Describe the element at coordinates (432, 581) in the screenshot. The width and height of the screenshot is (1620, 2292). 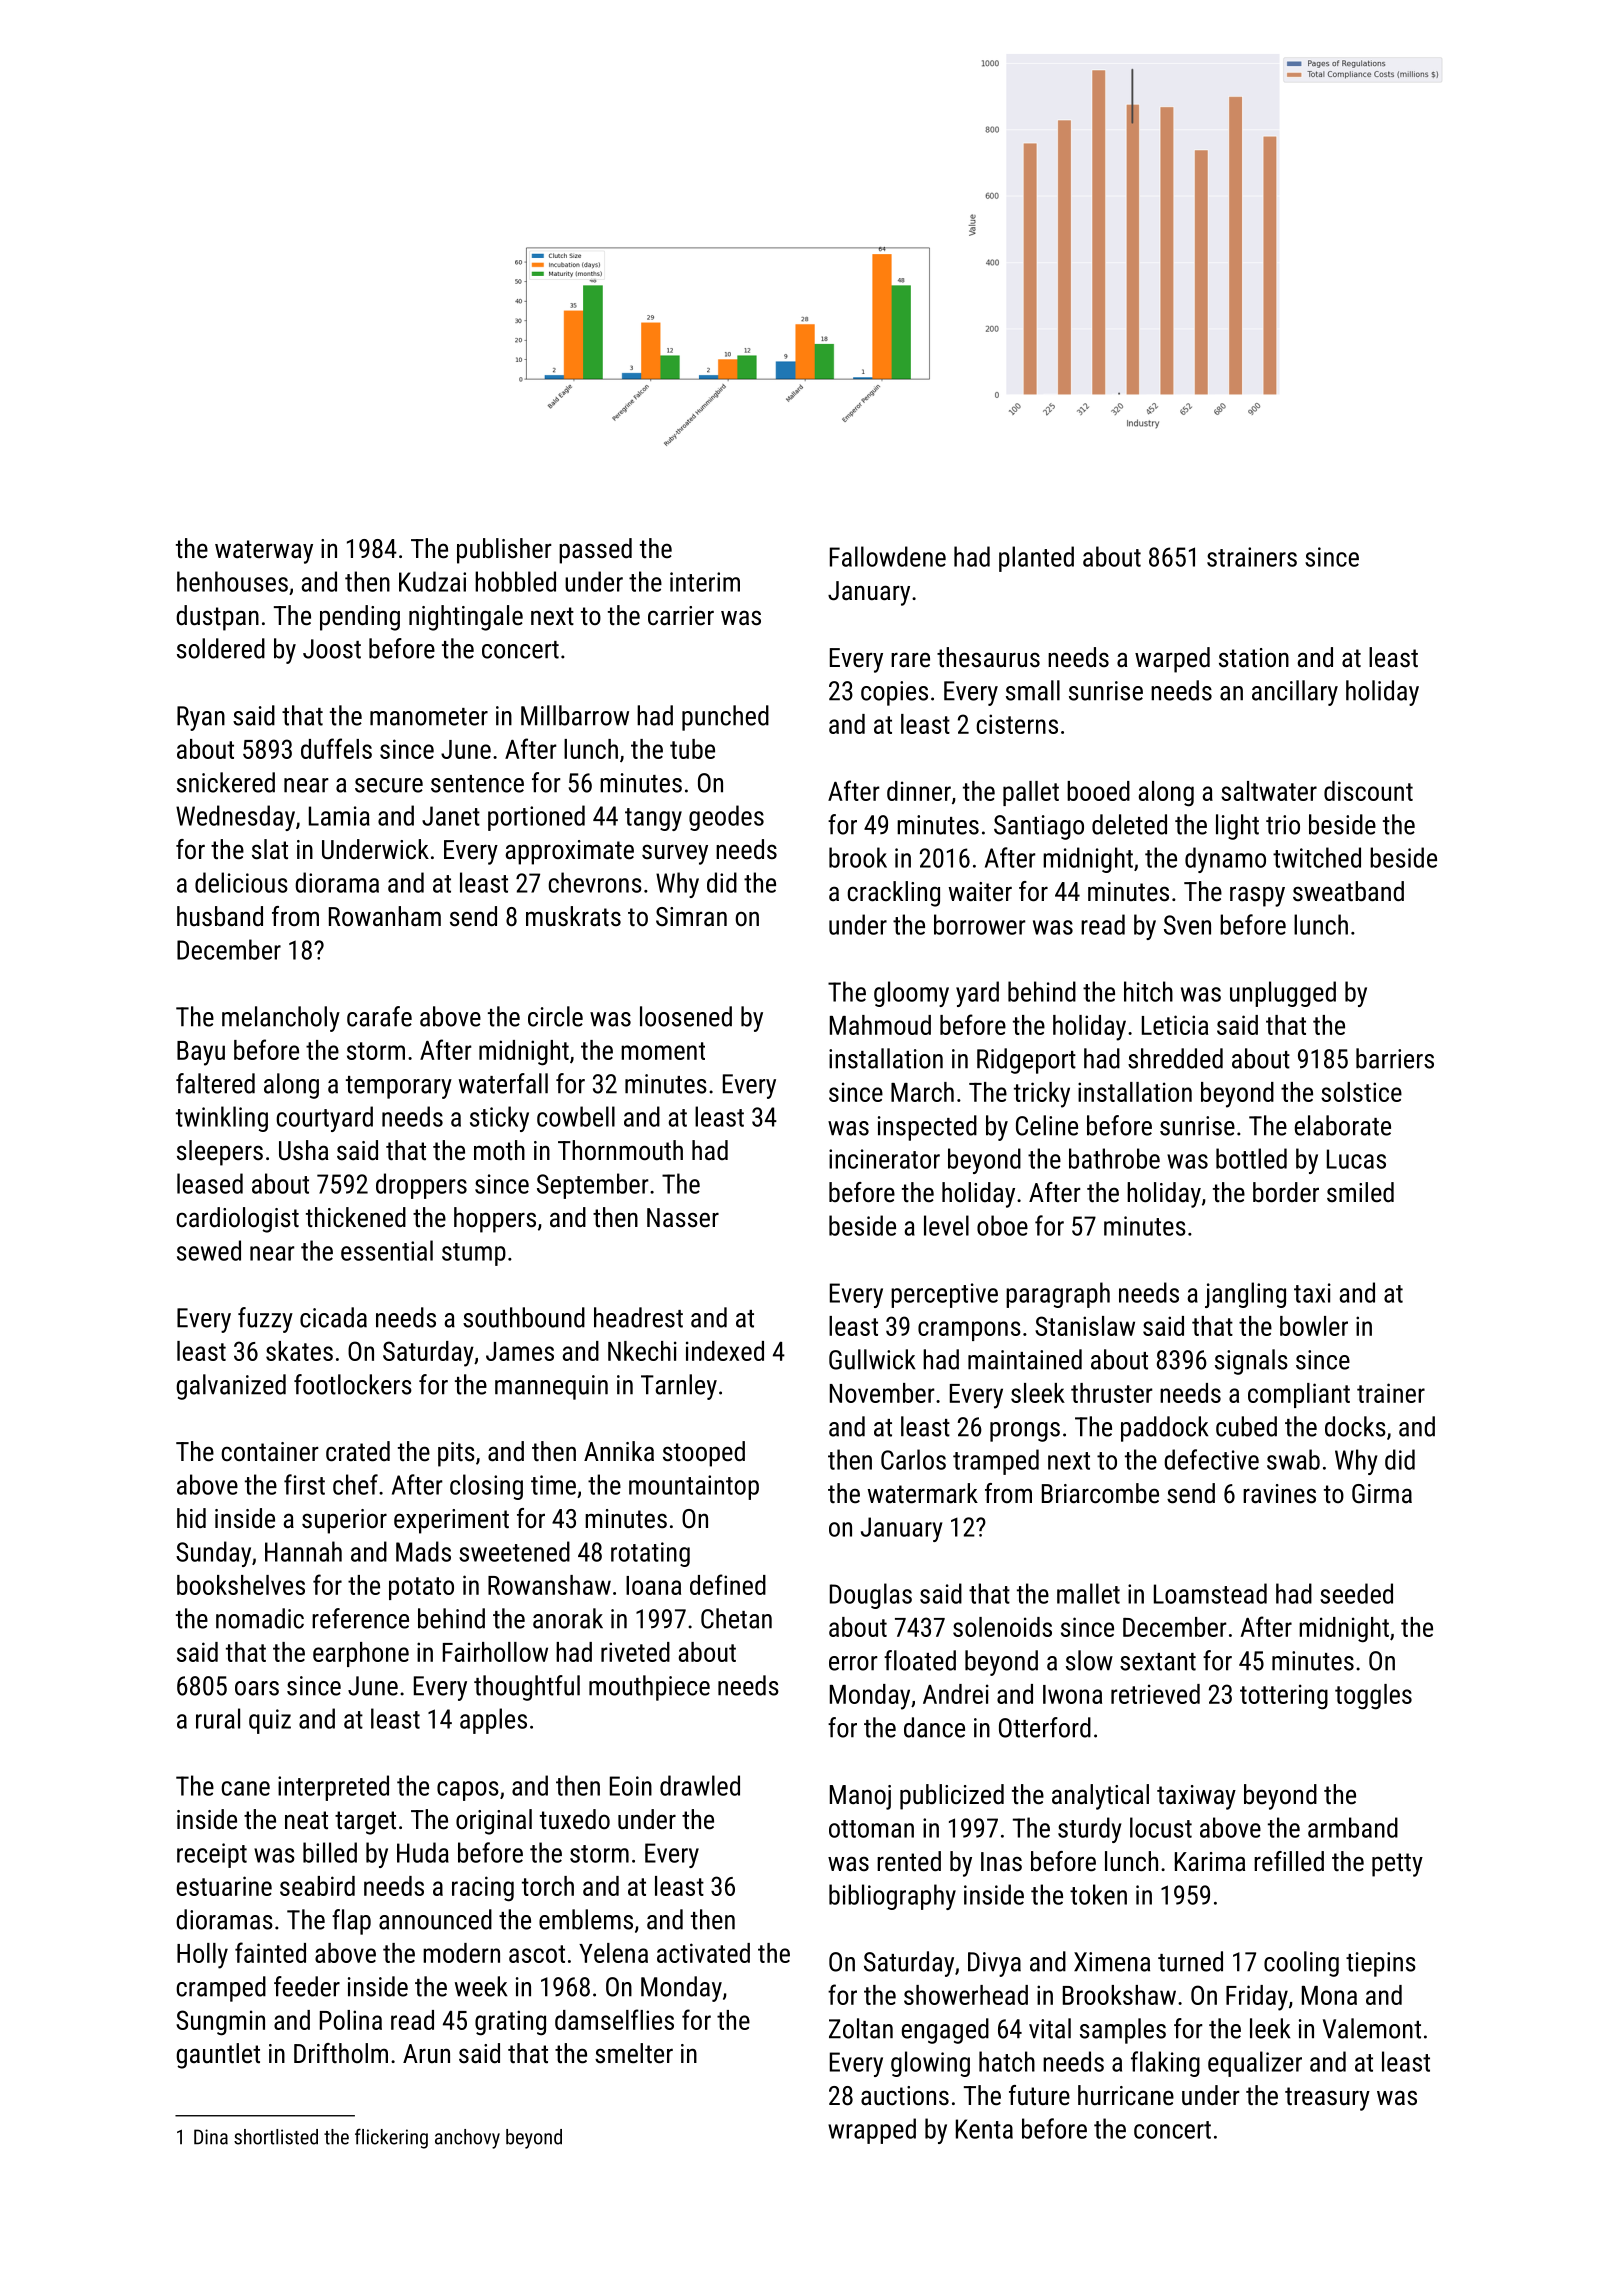
I see `Kudzai` at that location.
